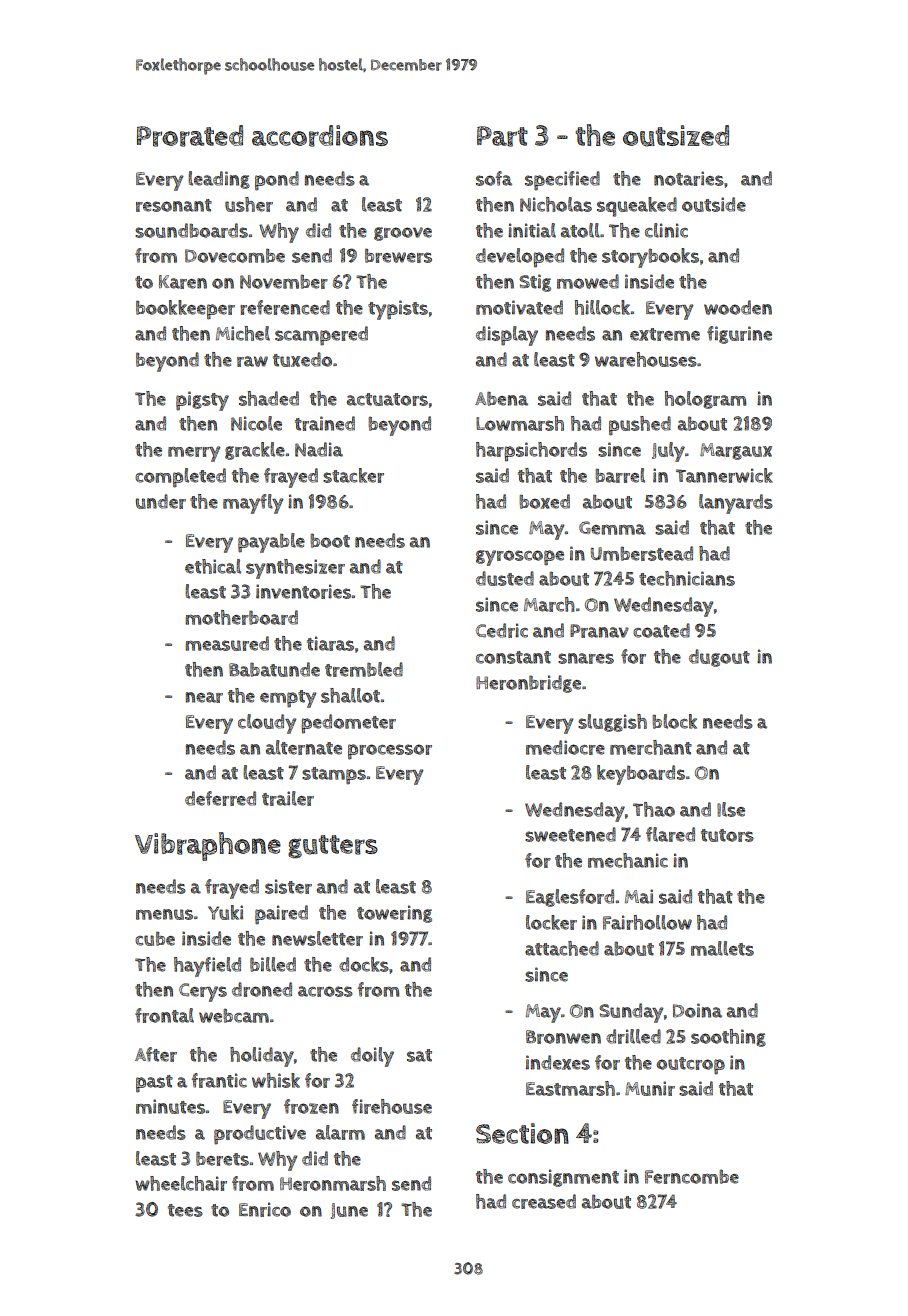 Image resolution: width=908 pixels, height=1316 pixels. What do you see at coordinates (265, 1209) in the image?
I see `Enrico` at bounding box center [265, 1209].
